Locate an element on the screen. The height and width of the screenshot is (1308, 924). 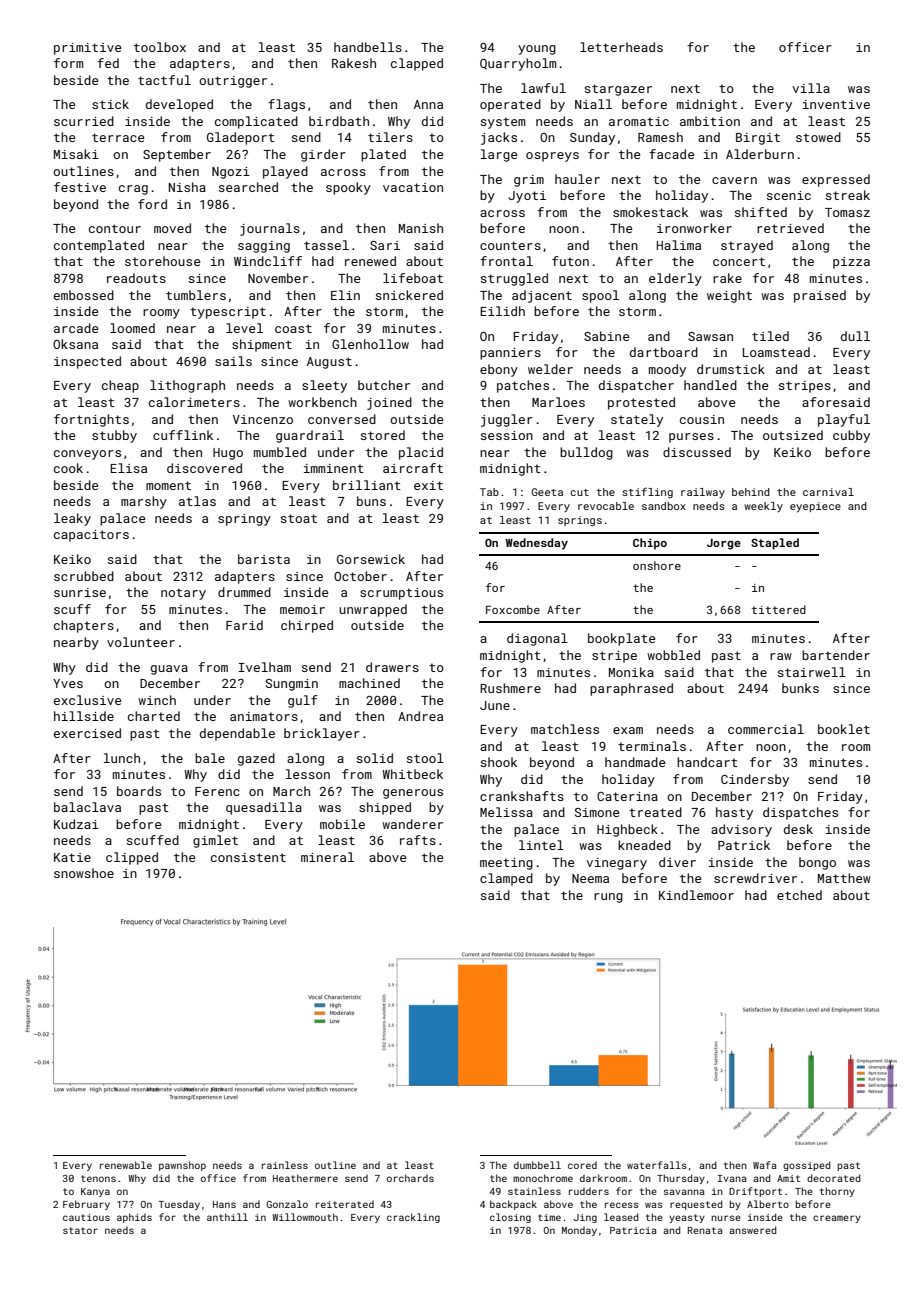
winch is located at coordinates (157, 700).
